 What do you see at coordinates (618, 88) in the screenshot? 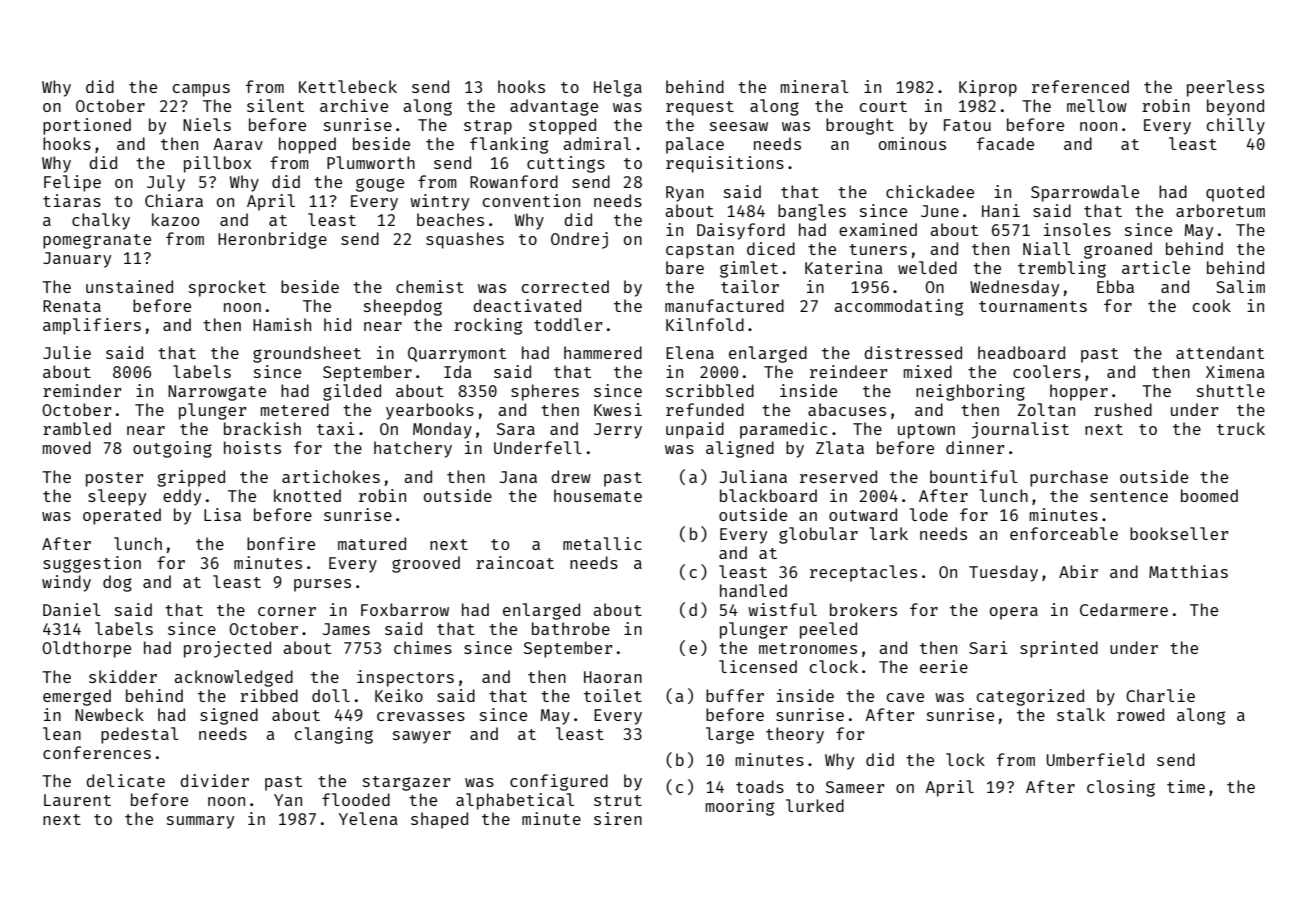
I see `Helga` at bounding box center [618, 88].
